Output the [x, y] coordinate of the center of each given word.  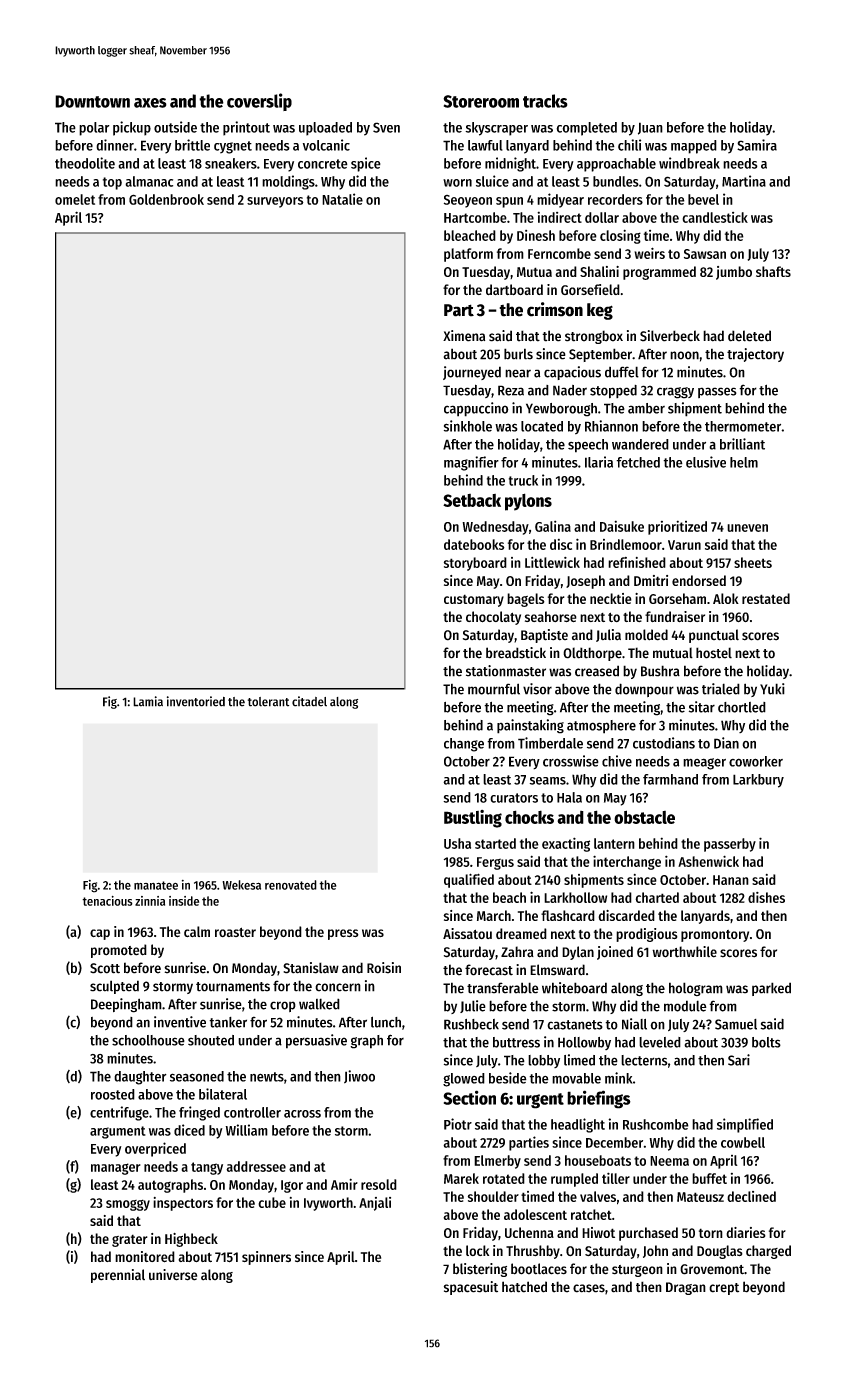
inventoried [196, 701]
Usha [457, 843]
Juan [650, 128]
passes [717, 392]
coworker [756, 761]
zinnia [150, 901]
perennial [118, 1276]
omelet [75, 199]
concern [338, 987]
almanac [149, 181]
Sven [386, 127]
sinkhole [468, 426]
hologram [696, 989]
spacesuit [471, 1288]
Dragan [686, 1288]
